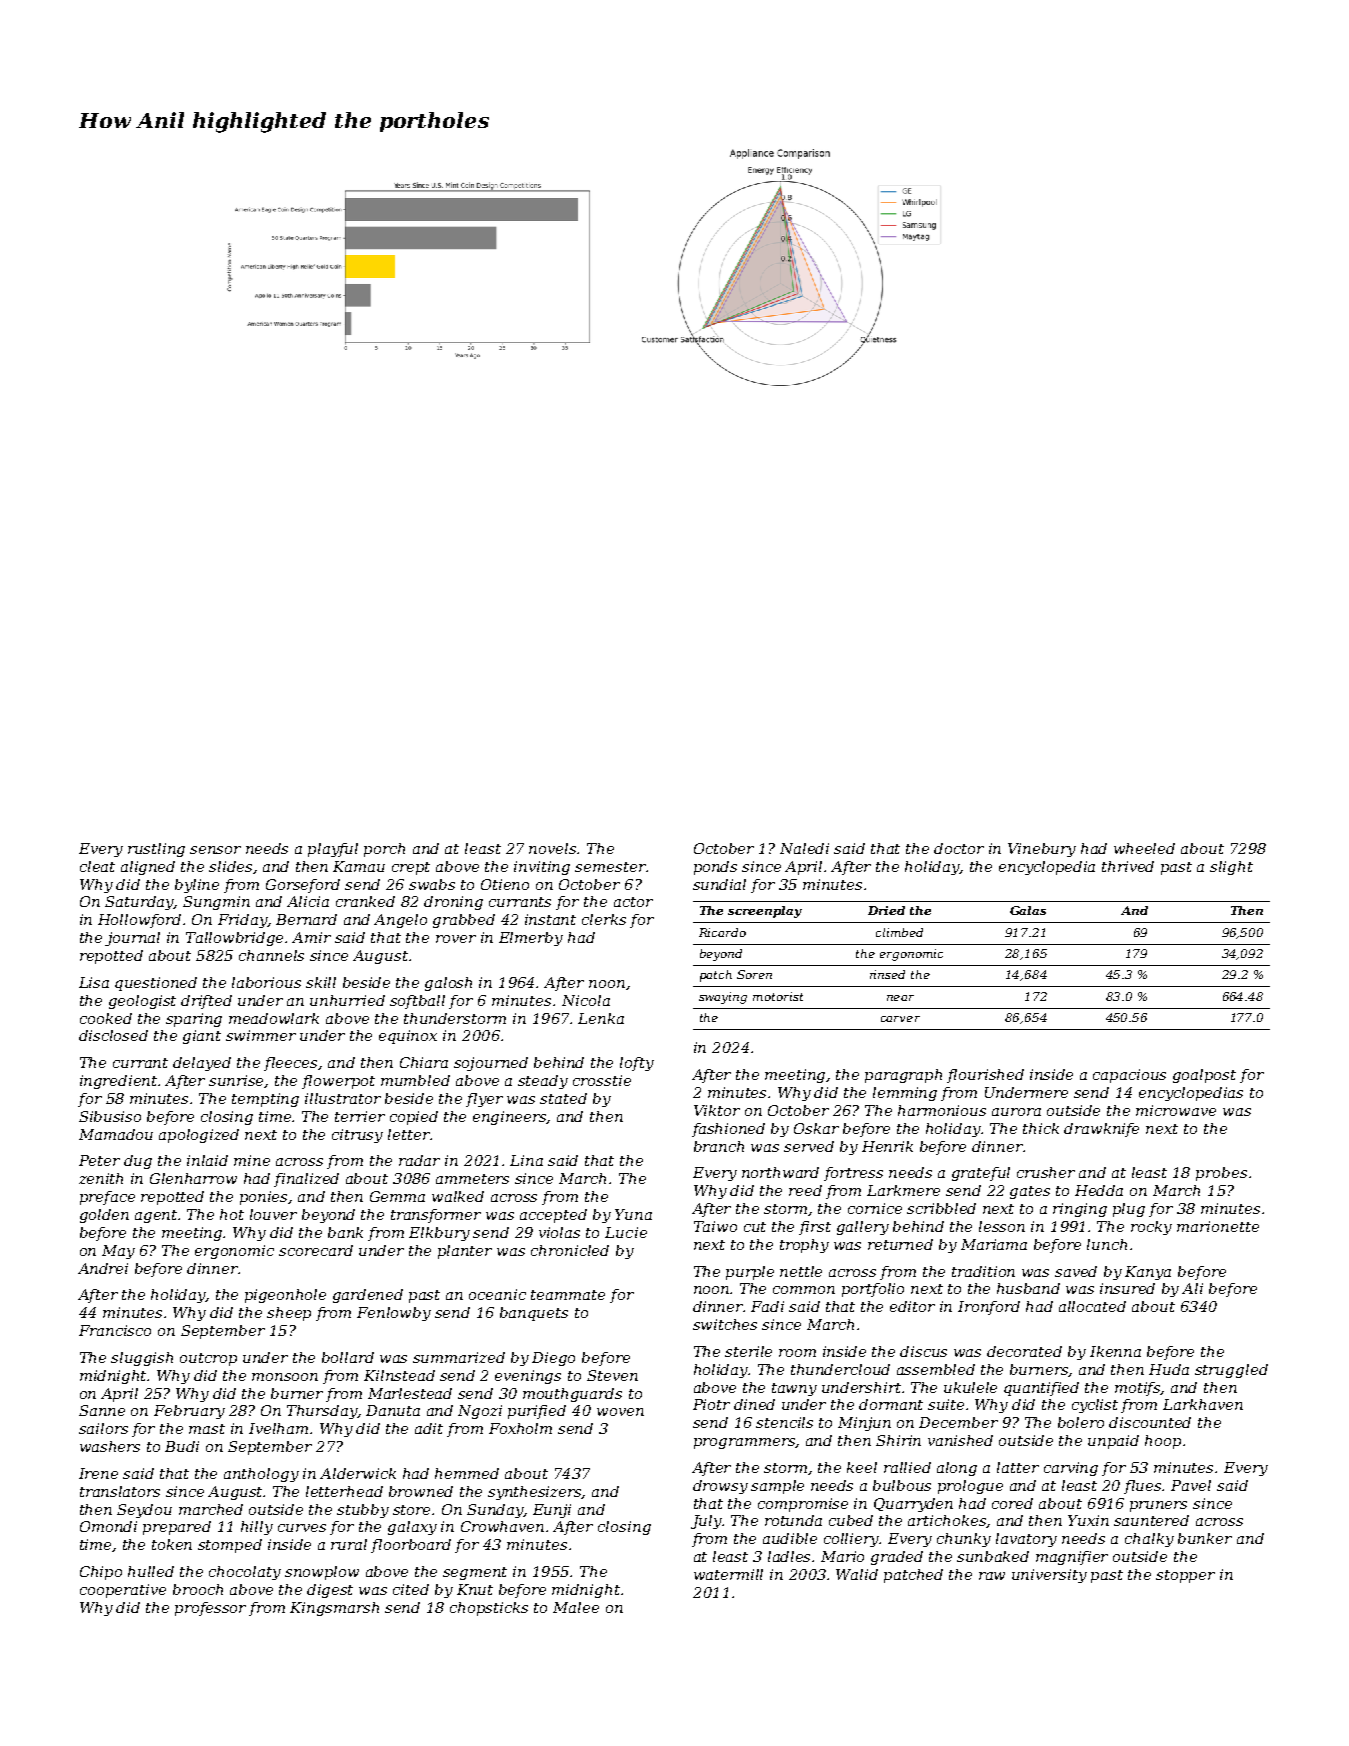  Describe the element at coordinates (330, 1591) in the document. I see `digest` at that location.
